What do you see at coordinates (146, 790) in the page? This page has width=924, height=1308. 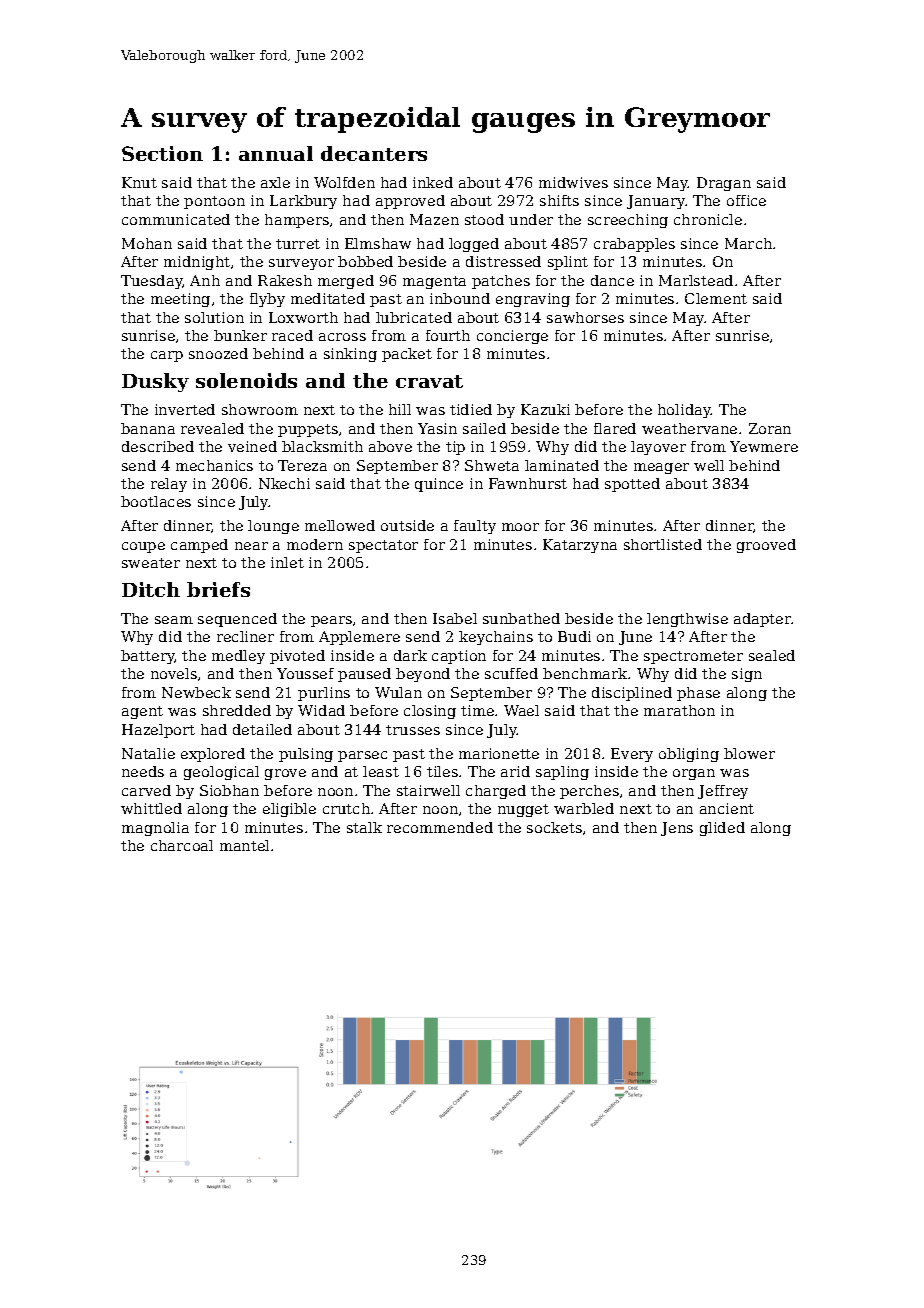 I see `carved` at bounding box center [146, 790].
